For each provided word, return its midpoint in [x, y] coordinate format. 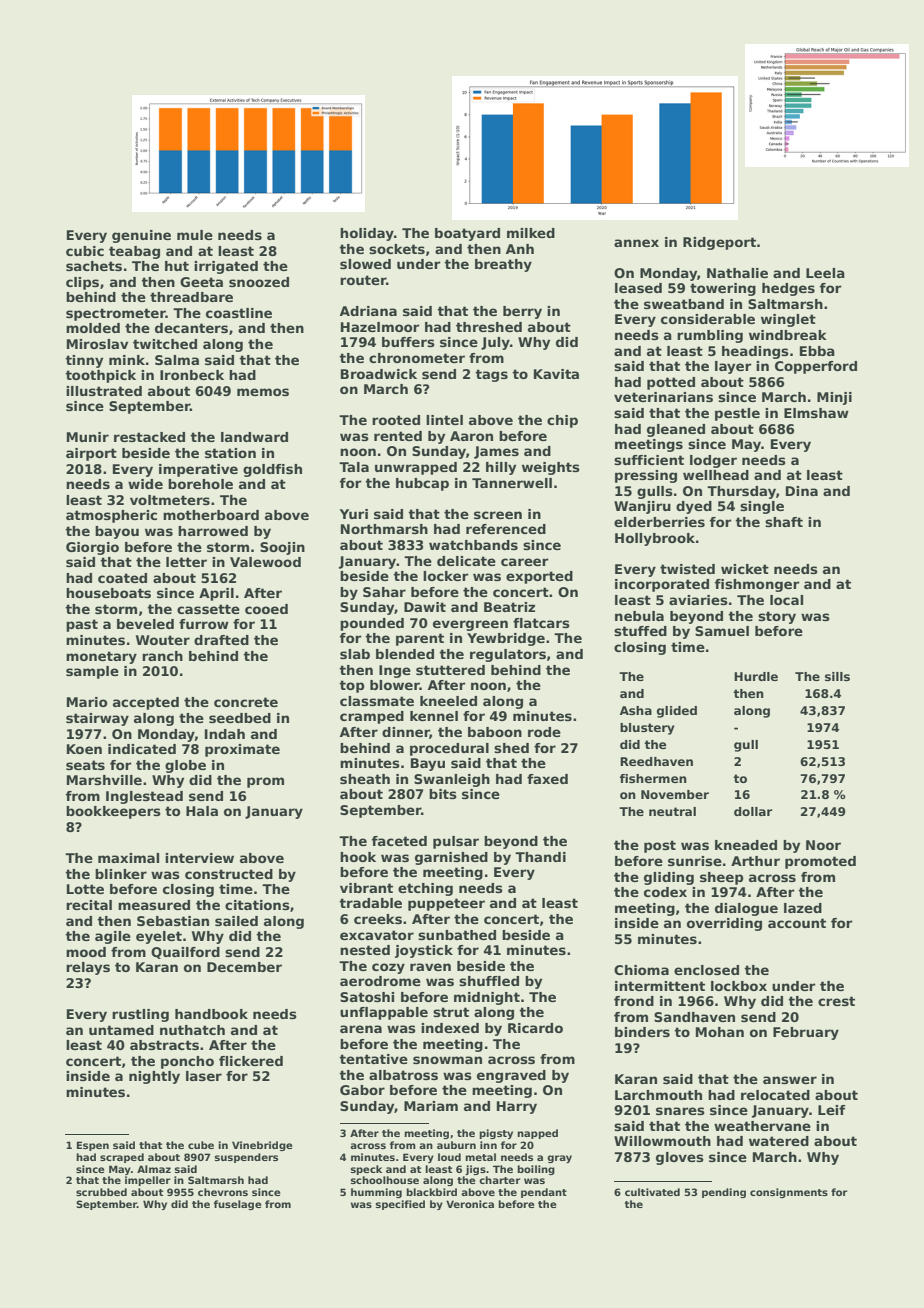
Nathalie [737, 273]
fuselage [237, 1205]
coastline [239, 313]
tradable [370, 903]
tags [491, 375]
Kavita [556, 374]
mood [86, 952]
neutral [672, 811]
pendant [544, 1193]
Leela [825, 273]
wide [145, 484]
